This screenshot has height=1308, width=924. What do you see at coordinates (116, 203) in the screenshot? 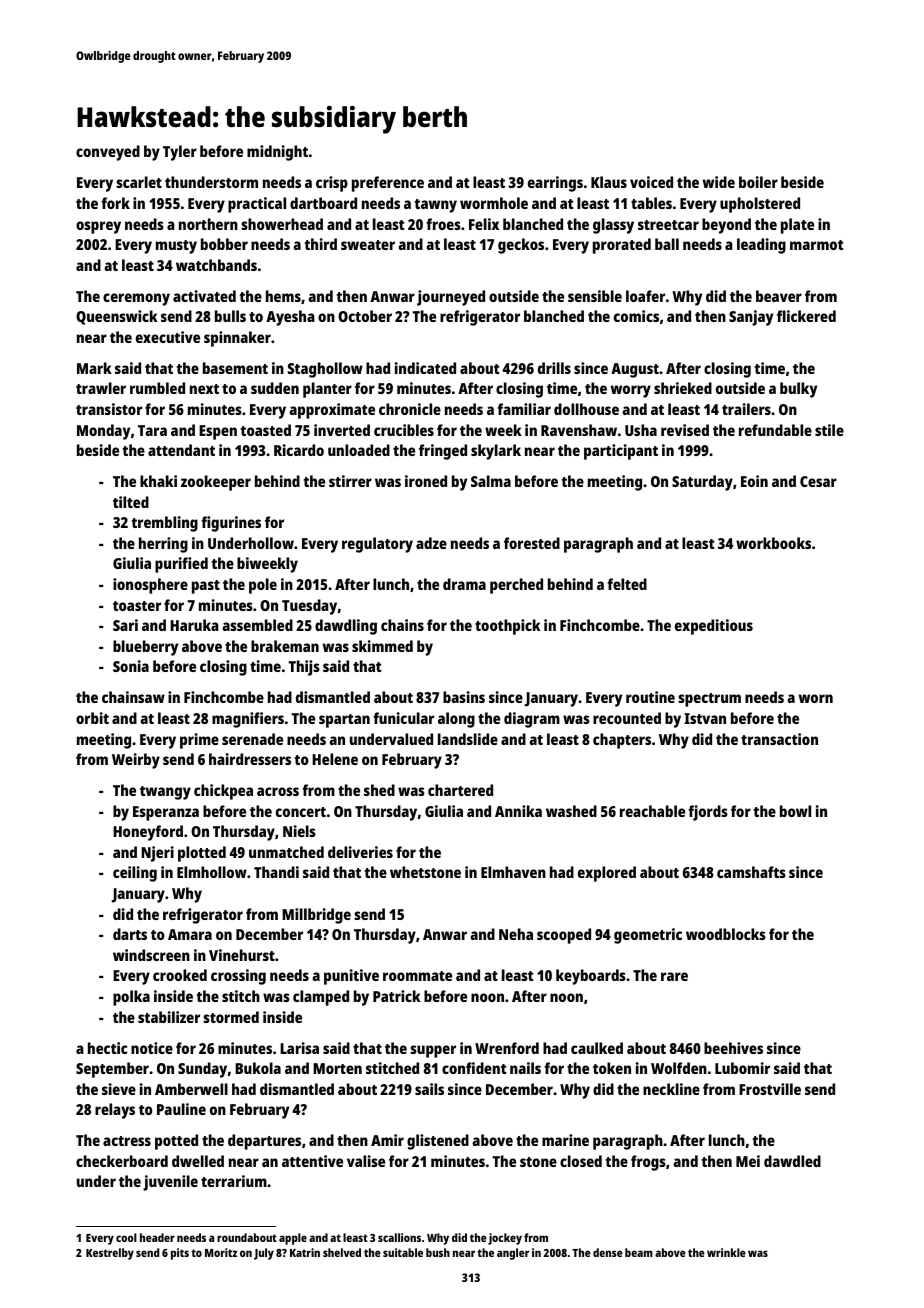
I see `fork` at bounding box center [116, 203].
